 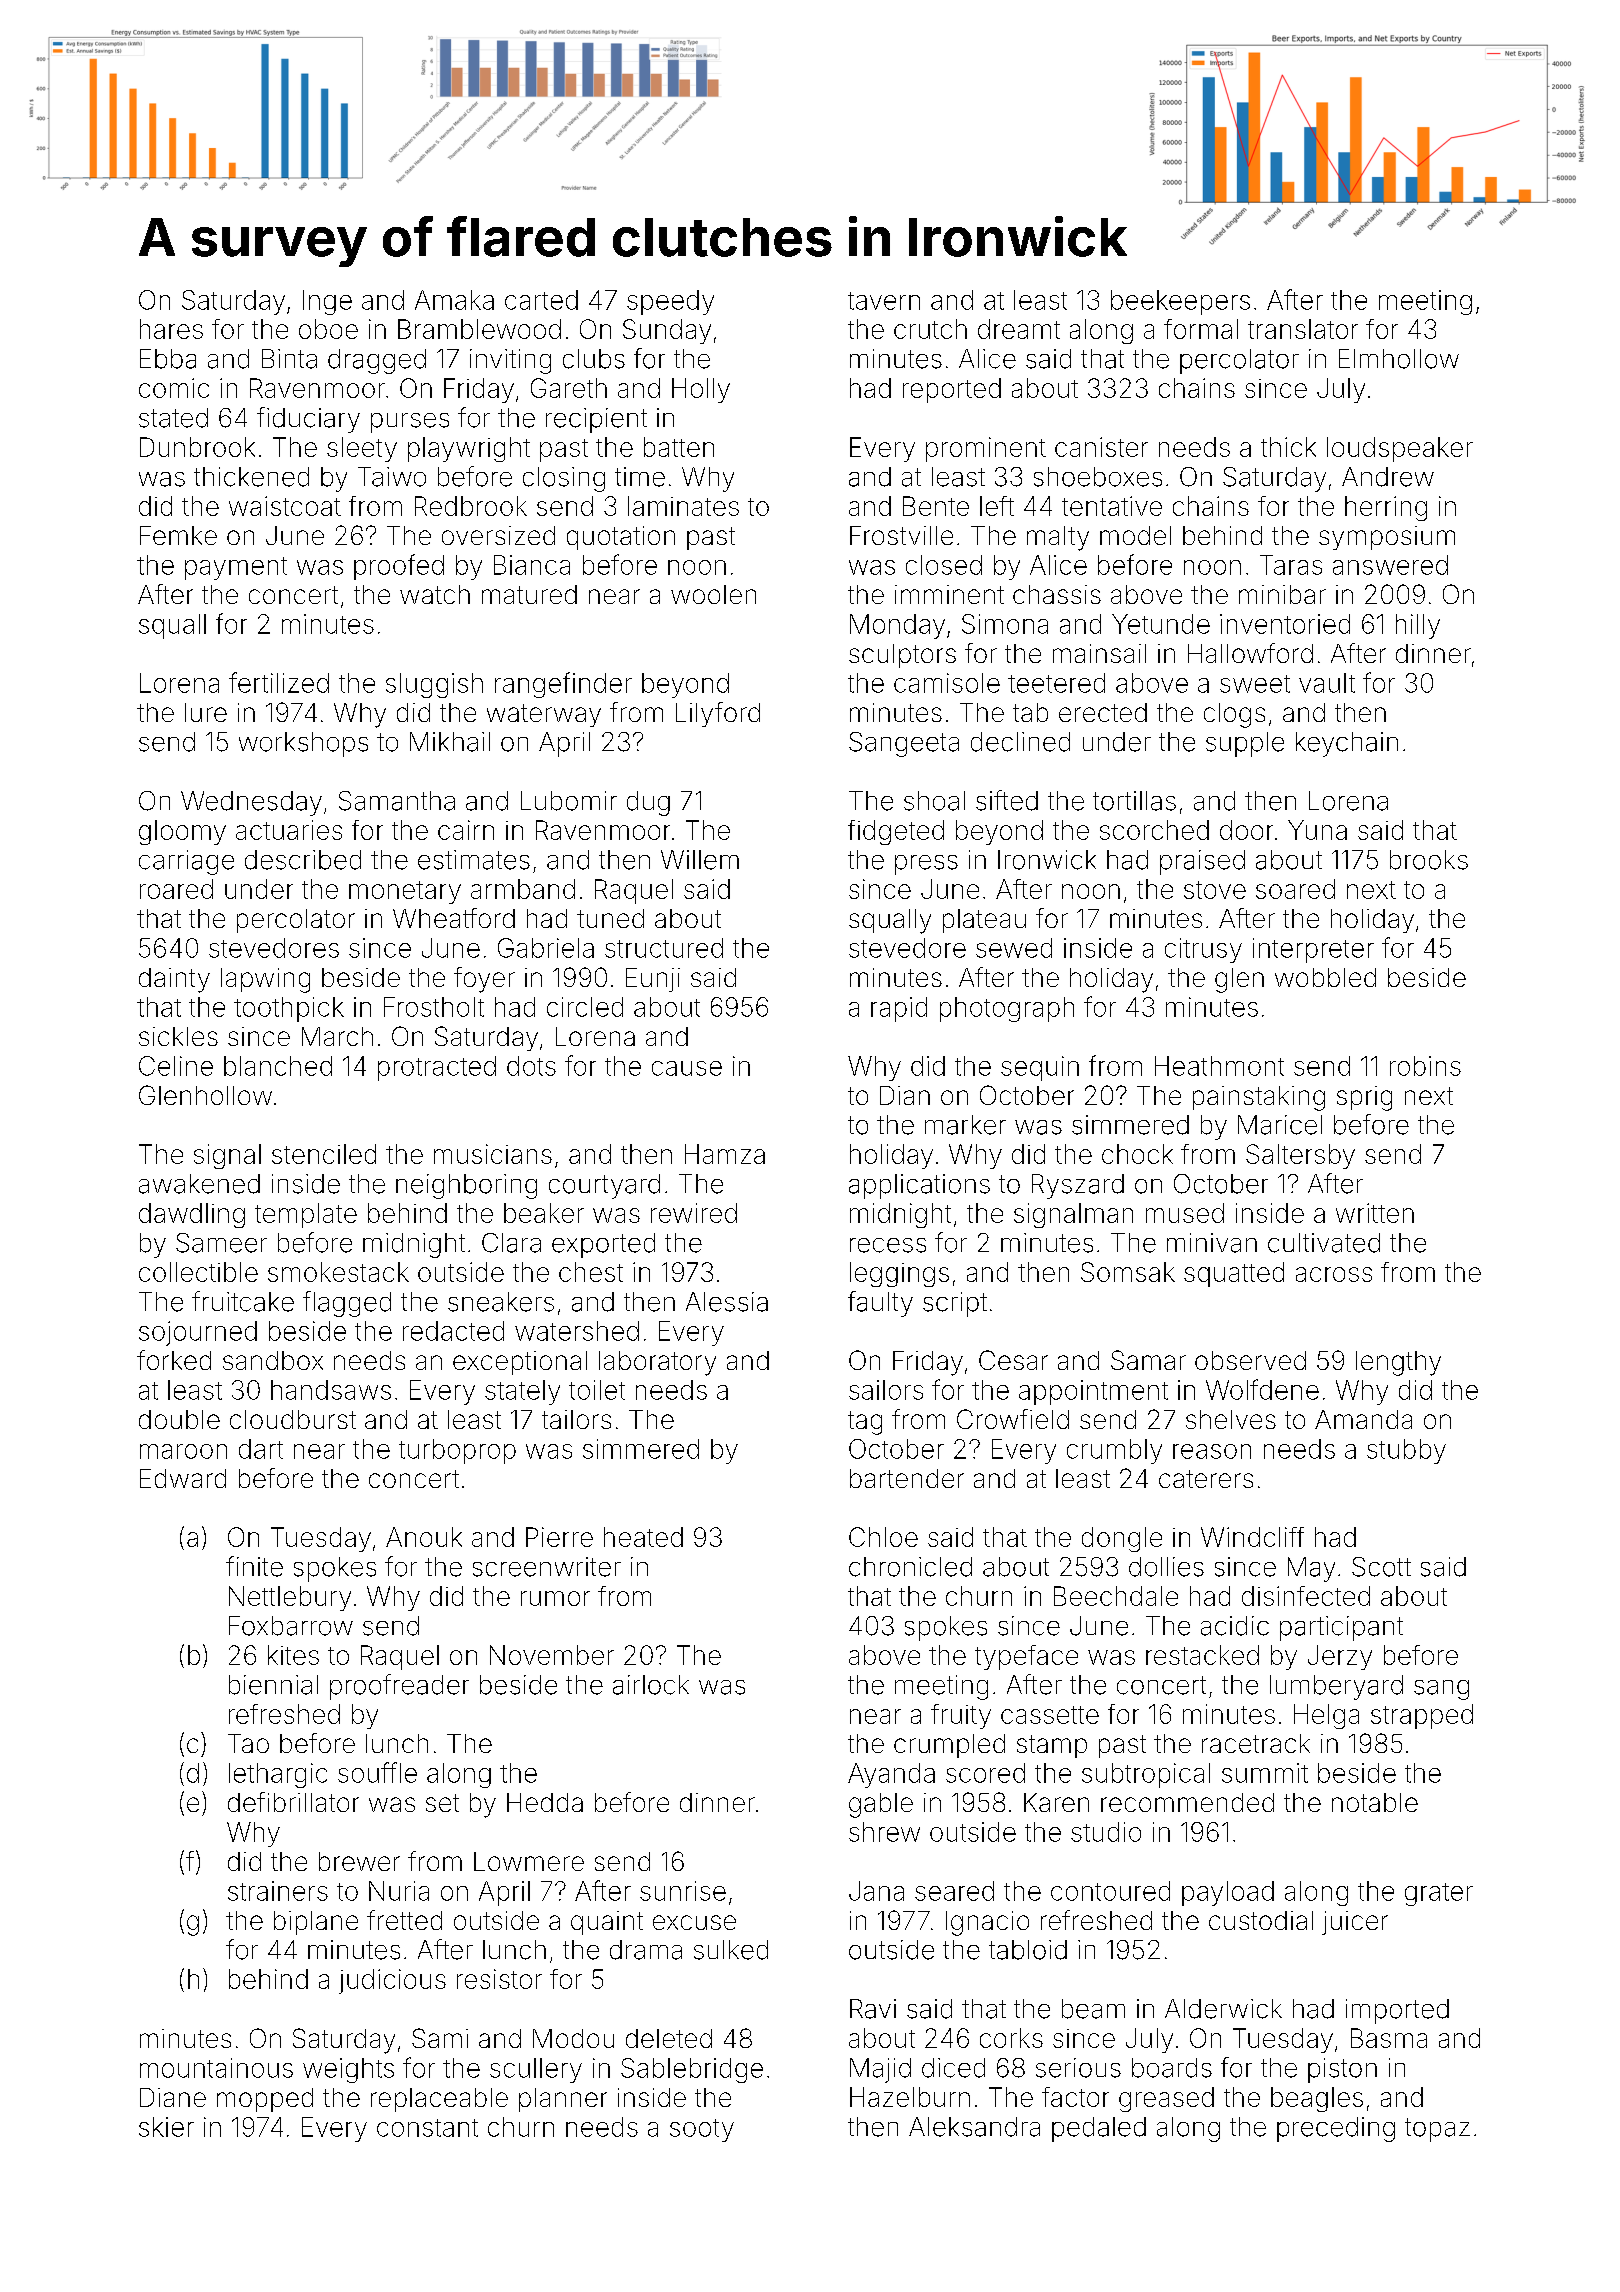 What do you see at coordinates (910, 1567) in the page?
I see `chronicled` at bounding box center [910, 1567].
